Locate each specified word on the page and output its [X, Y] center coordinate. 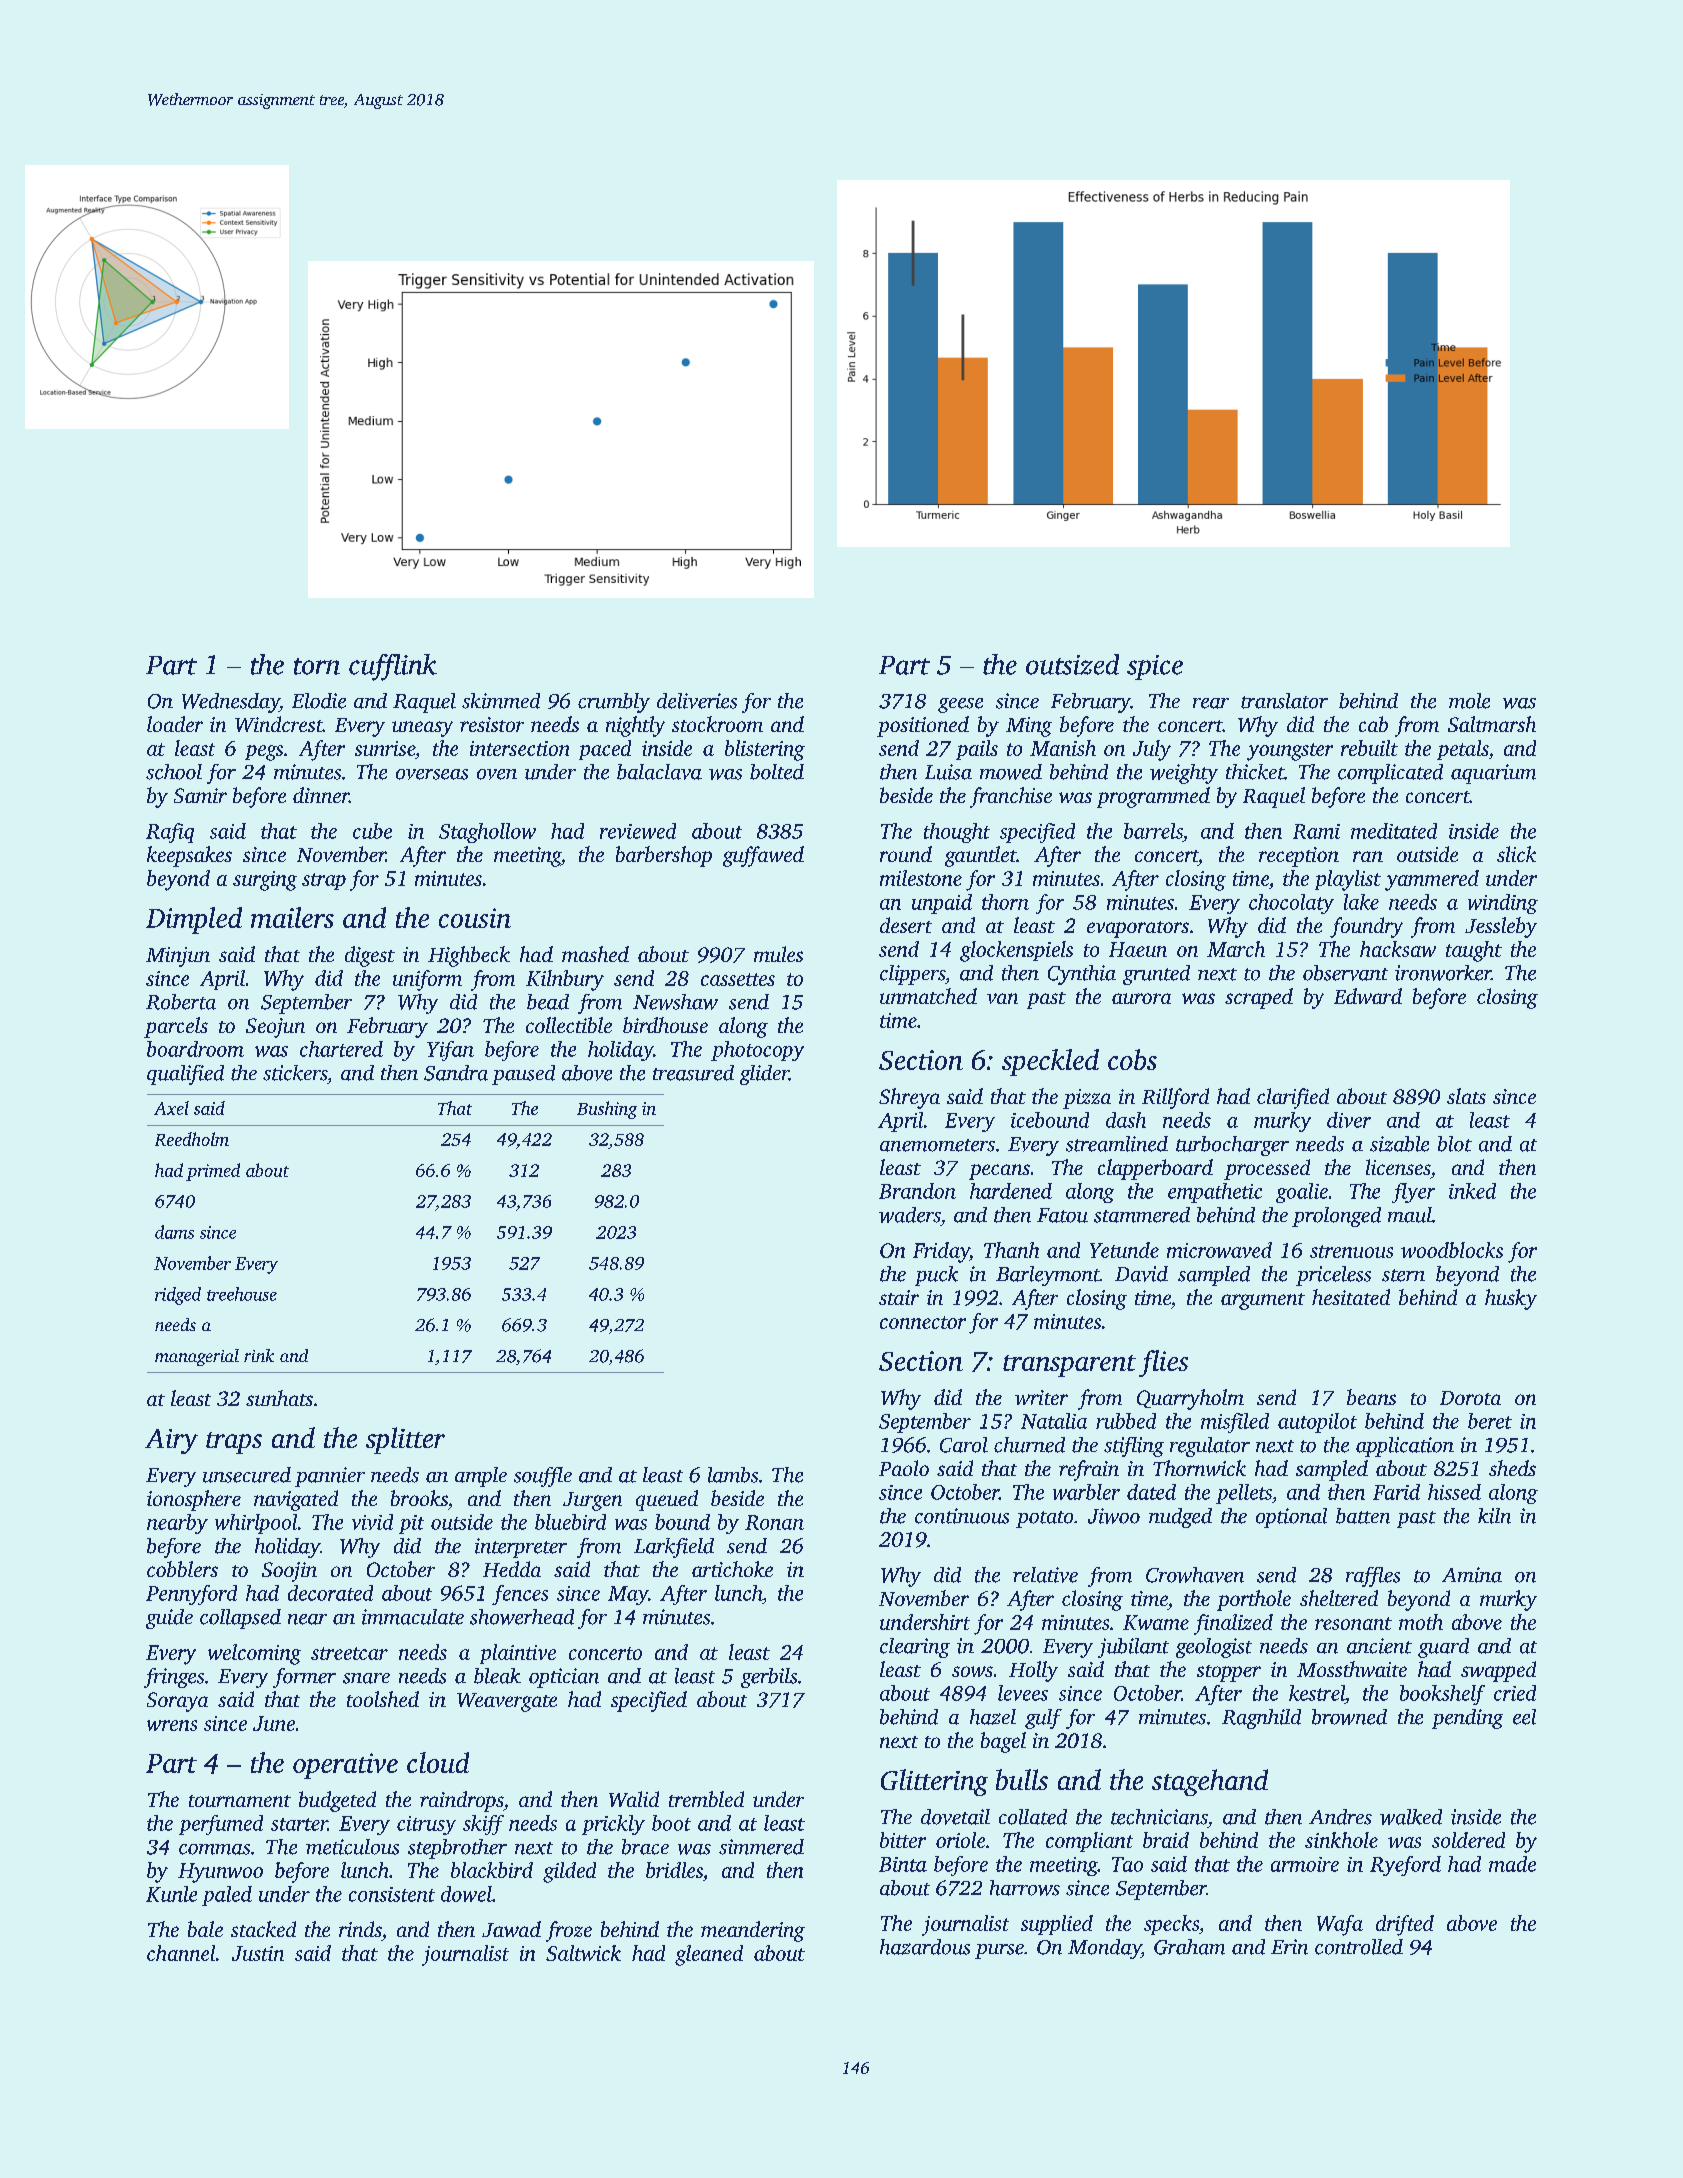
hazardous [925, 1947]
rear [1211, 703]
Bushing [607, 1110]
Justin [258, 1953]
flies [1163, 1363]
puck [936, 1276]
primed [213, 1172]
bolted [777, 772]
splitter [405, 1440]
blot [1455, 1144]
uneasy [422, 729]
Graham [1189, 1947]
